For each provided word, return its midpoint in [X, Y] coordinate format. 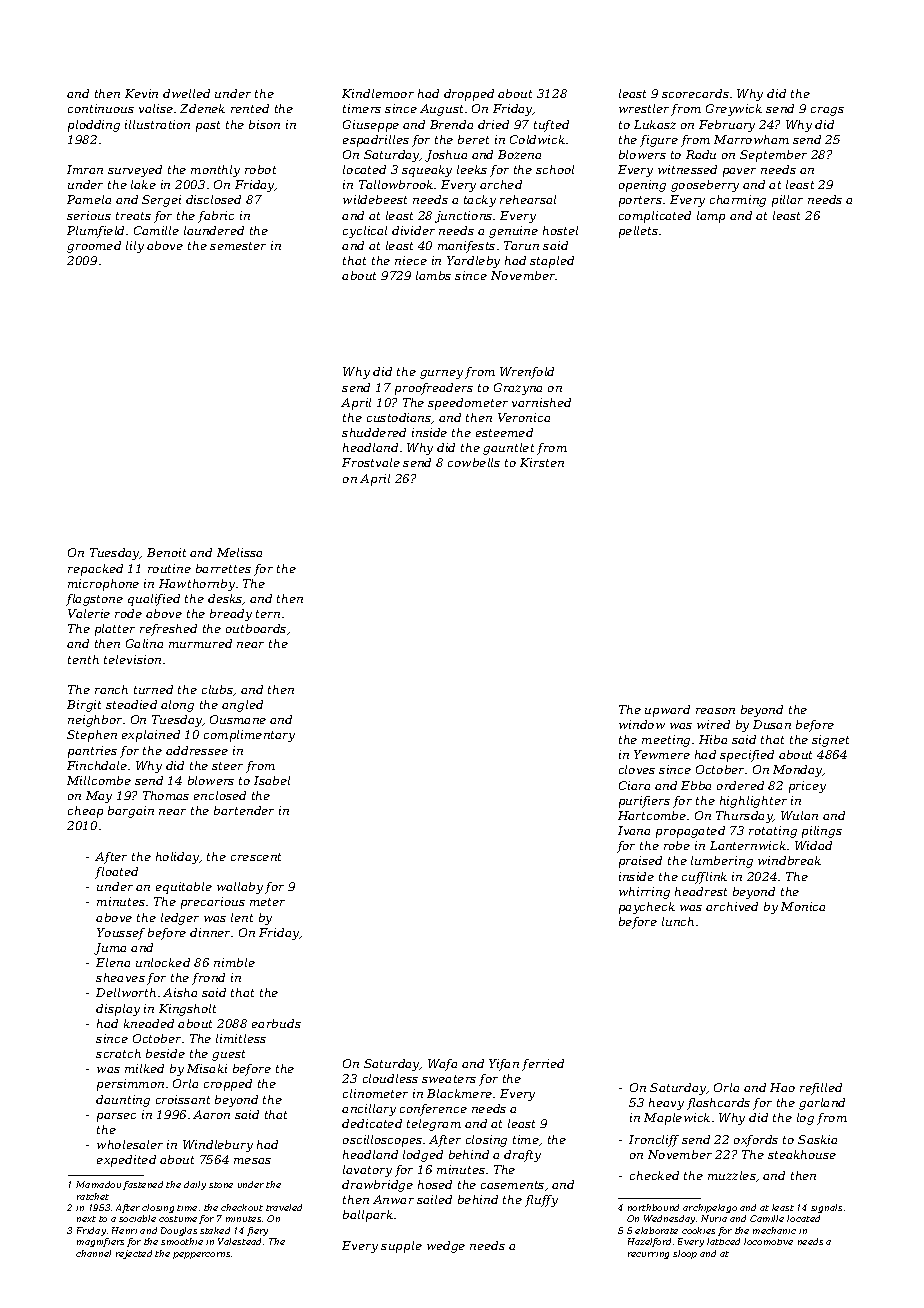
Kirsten [542, 462]
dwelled [186, 93]
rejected [134, 1254]
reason [715, 711]
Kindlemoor [378, 93]
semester [238, 246]
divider [413, 230]
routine [169, 568]
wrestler [644, 108]
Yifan [504, 1065]
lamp [711, 217]
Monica [803, 906]
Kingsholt [187, 1010]
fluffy [541, 1201]
